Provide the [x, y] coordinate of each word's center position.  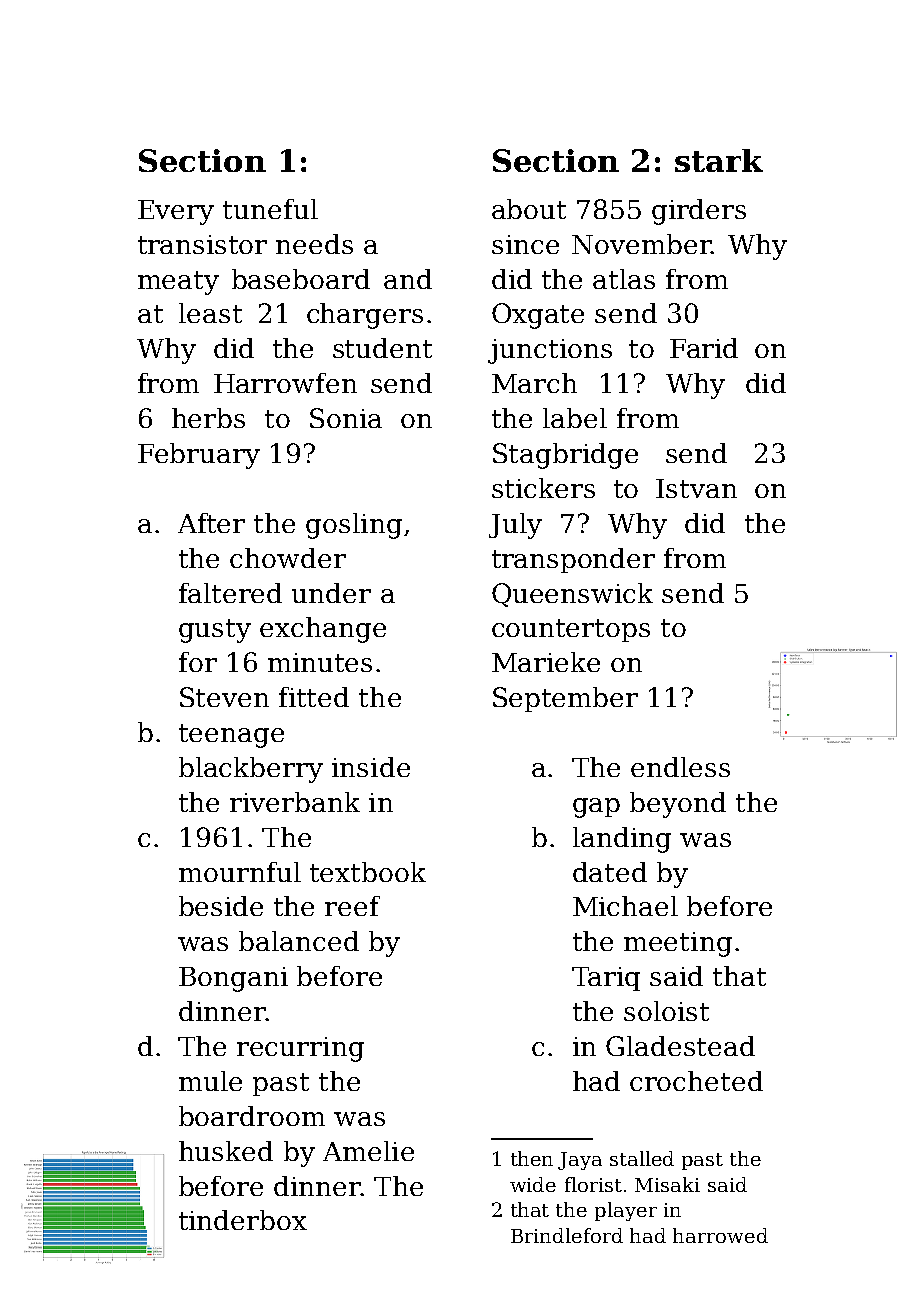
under [331, 593]
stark [719, 160]
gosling [354, 526]
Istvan [696, 488]
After [211, 523]
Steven [224, 697]
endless [680, 767]
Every [176, 212]
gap [596, 808]
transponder [573, 560]
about [529, 209]
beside [221, 906]
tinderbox [243, 1220]
